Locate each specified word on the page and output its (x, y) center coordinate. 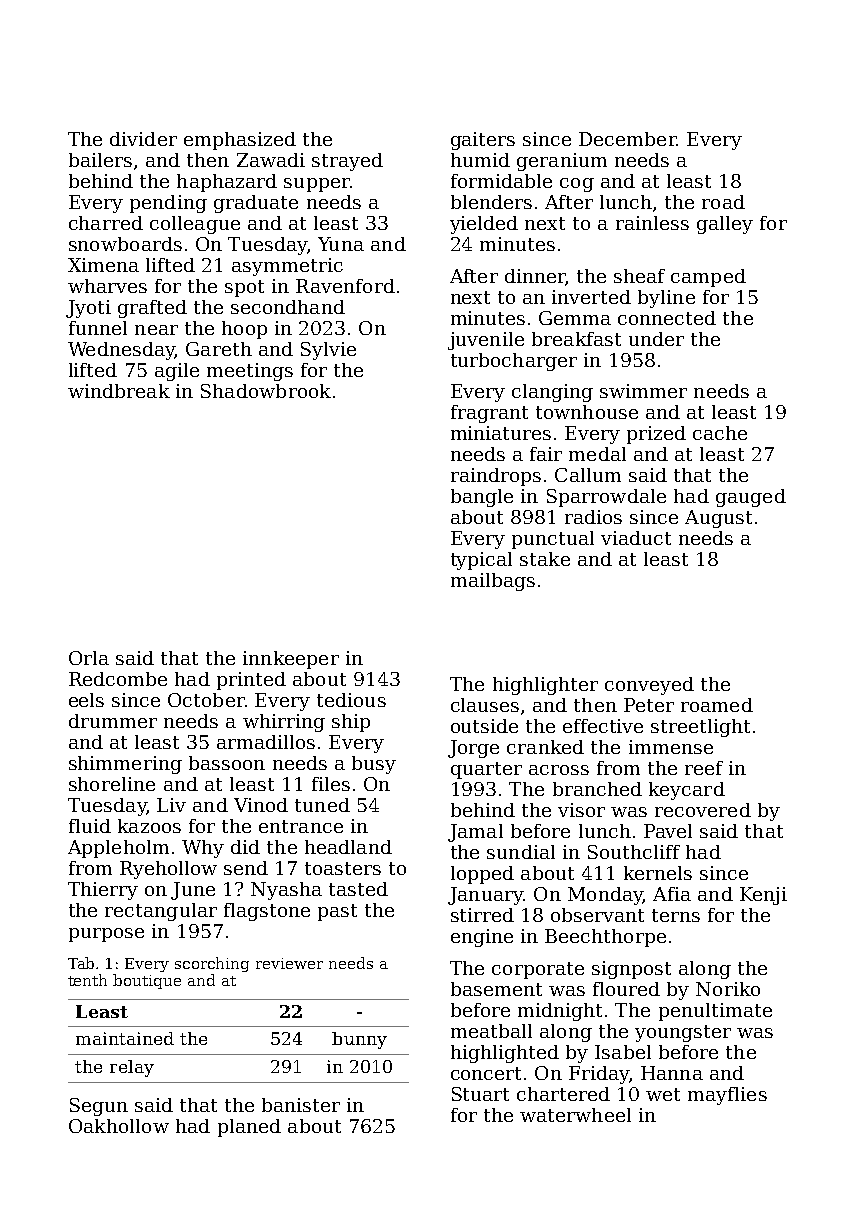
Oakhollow (119, 1126)
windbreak (119, 391)
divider (143, 139)
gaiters (483, 141)
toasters (343, 868)
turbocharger (514, 362)
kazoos (149, 826)
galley (725, 225)
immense (671, 747)
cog (577, 185)
